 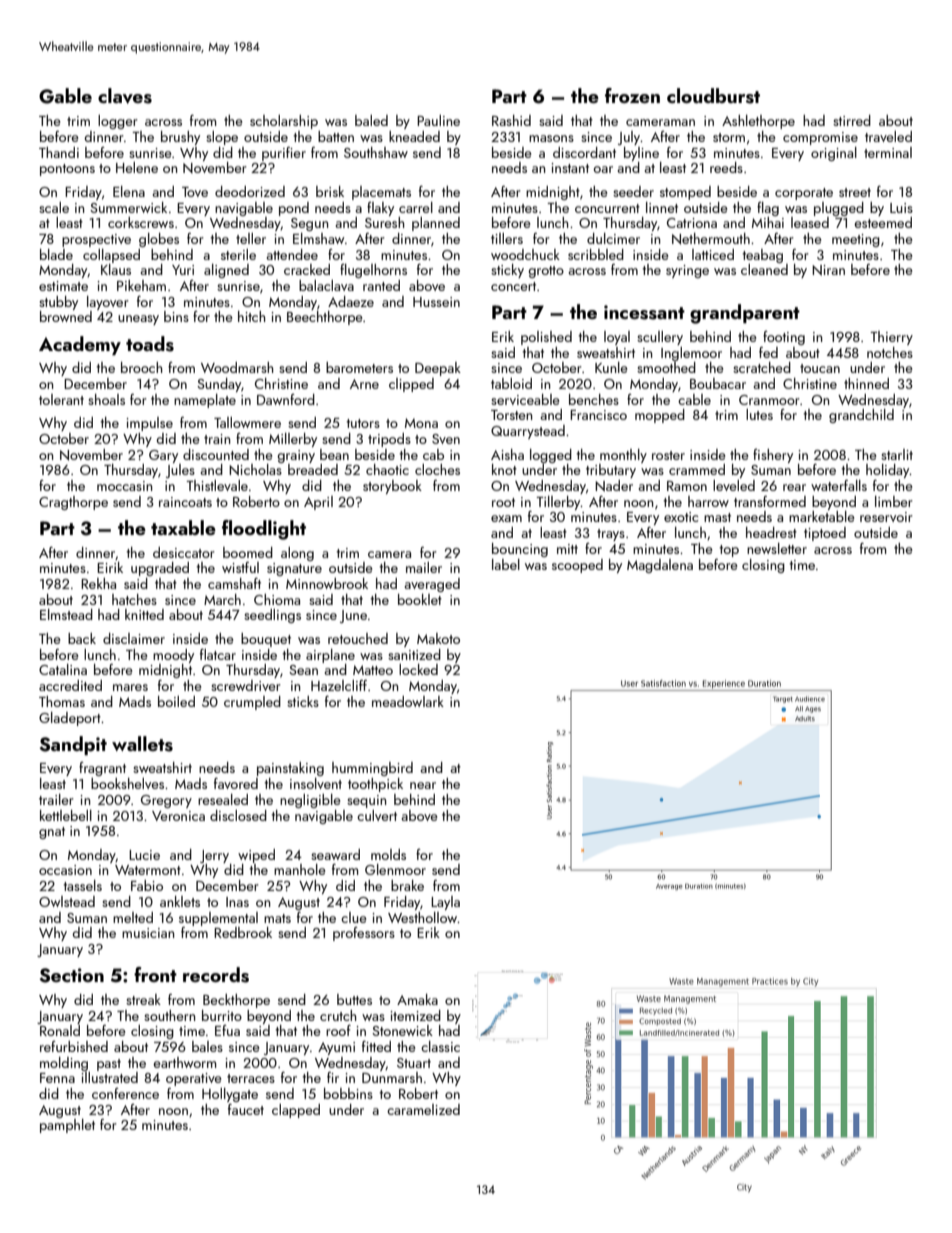 I want to click on Layla, so click(x=445, y=903).
